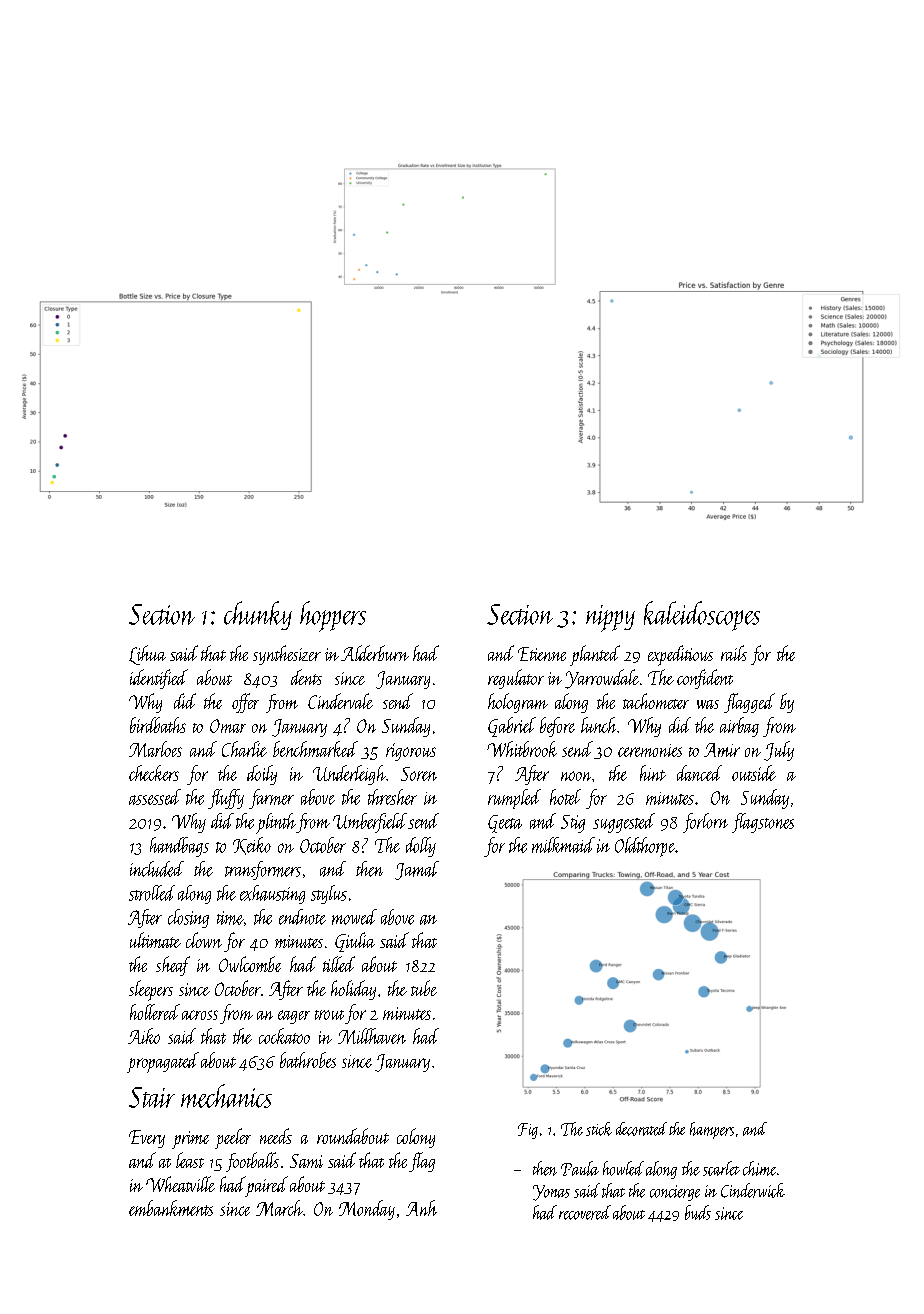  What do you see at coordinates (580, 1168) in the screenshot?
I see `Paula` at bounding box center [580, 1168].
